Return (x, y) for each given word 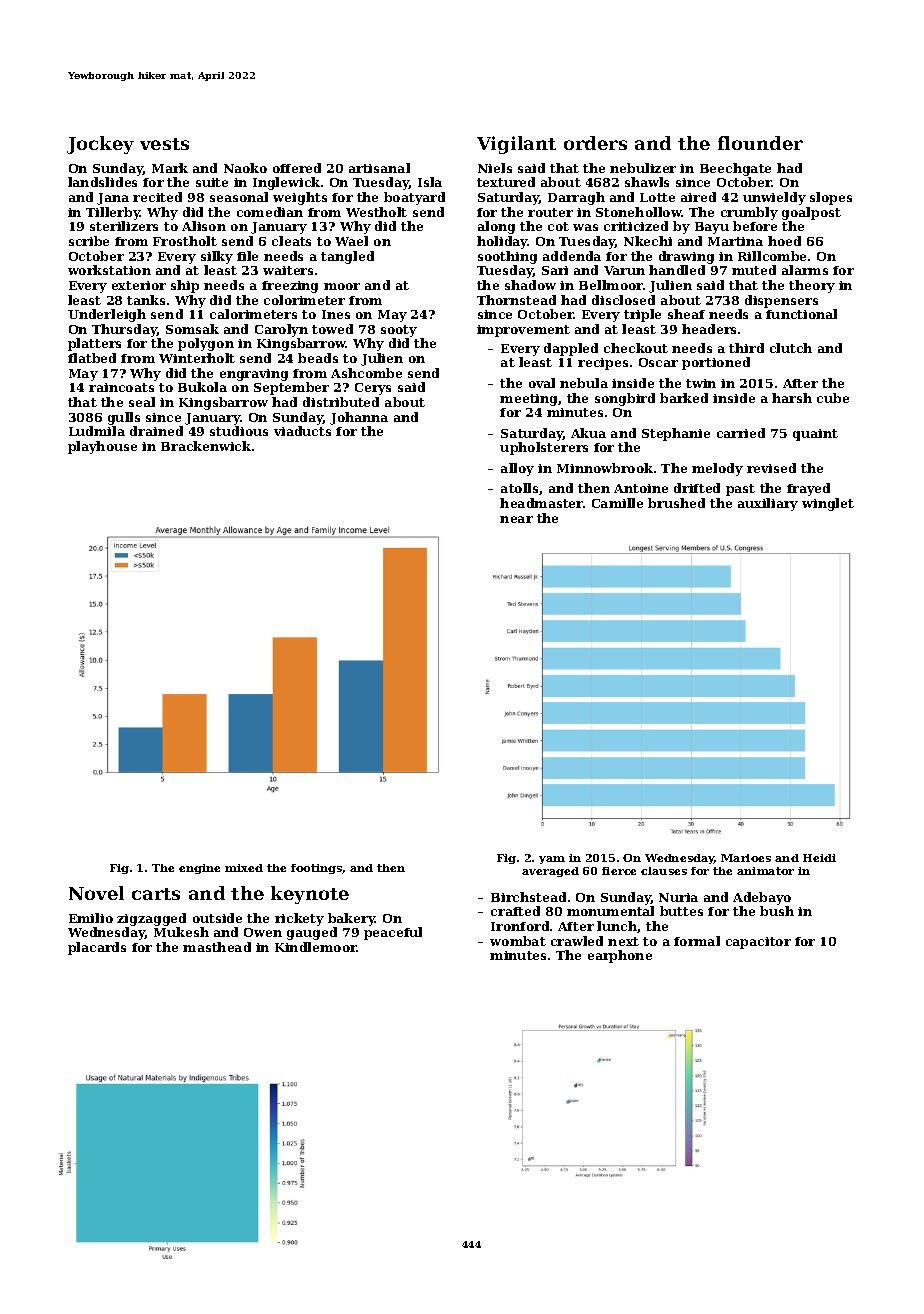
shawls (647, 182)
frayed (808, 489)
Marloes (746, 858)
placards (97, 948)
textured (506, 182)
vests (164, 144)
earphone (620, 956)
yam (552, 860)
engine (199, 869)
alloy (517, 469)
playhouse (102, 447)
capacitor (758, 943)
